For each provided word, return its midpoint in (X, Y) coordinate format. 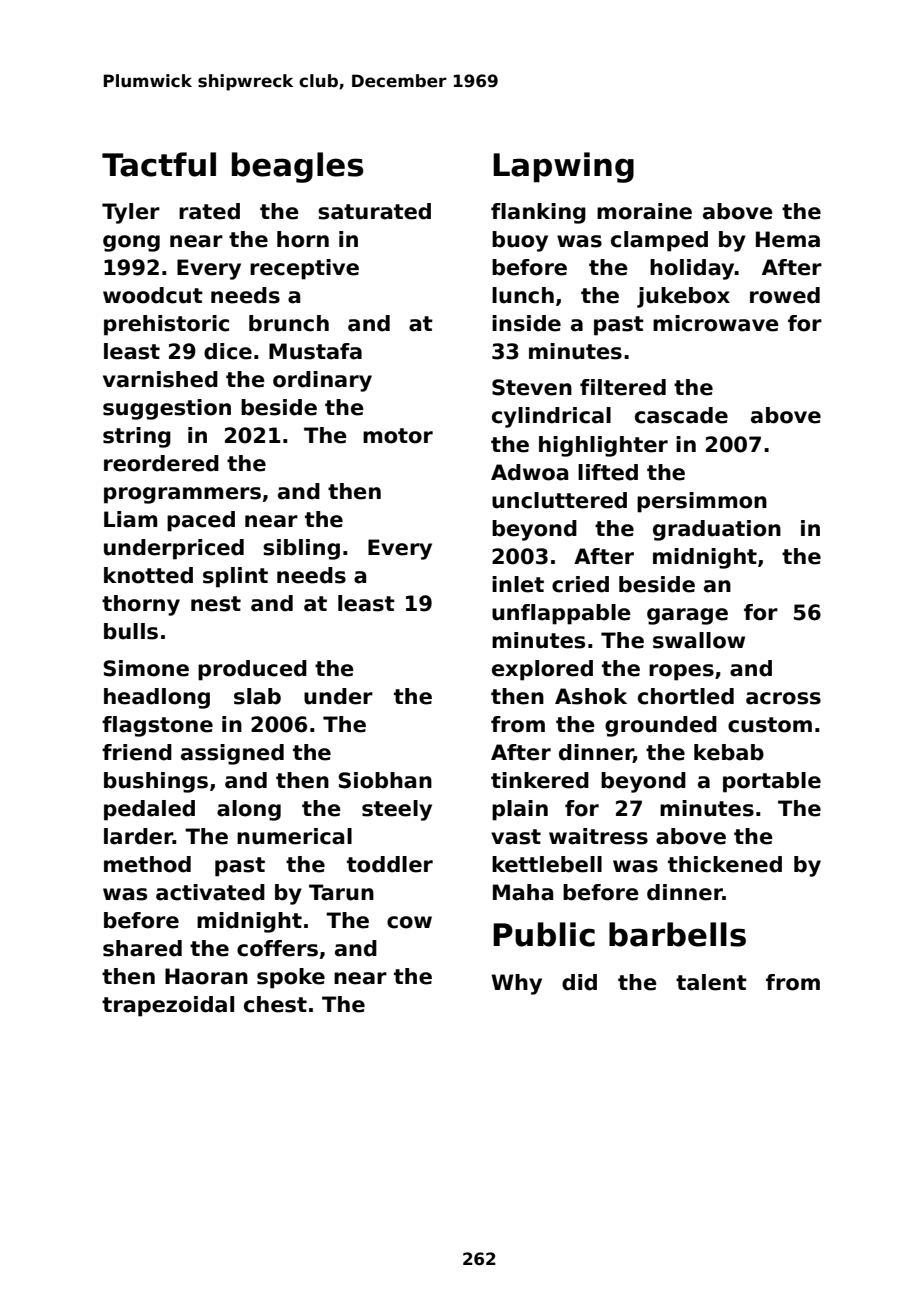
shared (142, 948)
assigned (232, 754)
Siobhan (385, 780)
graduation (717, 530)
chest (275, 1004)
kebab (729, 752)
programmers (182, 495)
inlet (518, 584)
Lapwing (563, 167)
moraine (644, 211)
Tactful (159, 164)
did (579, 982)
